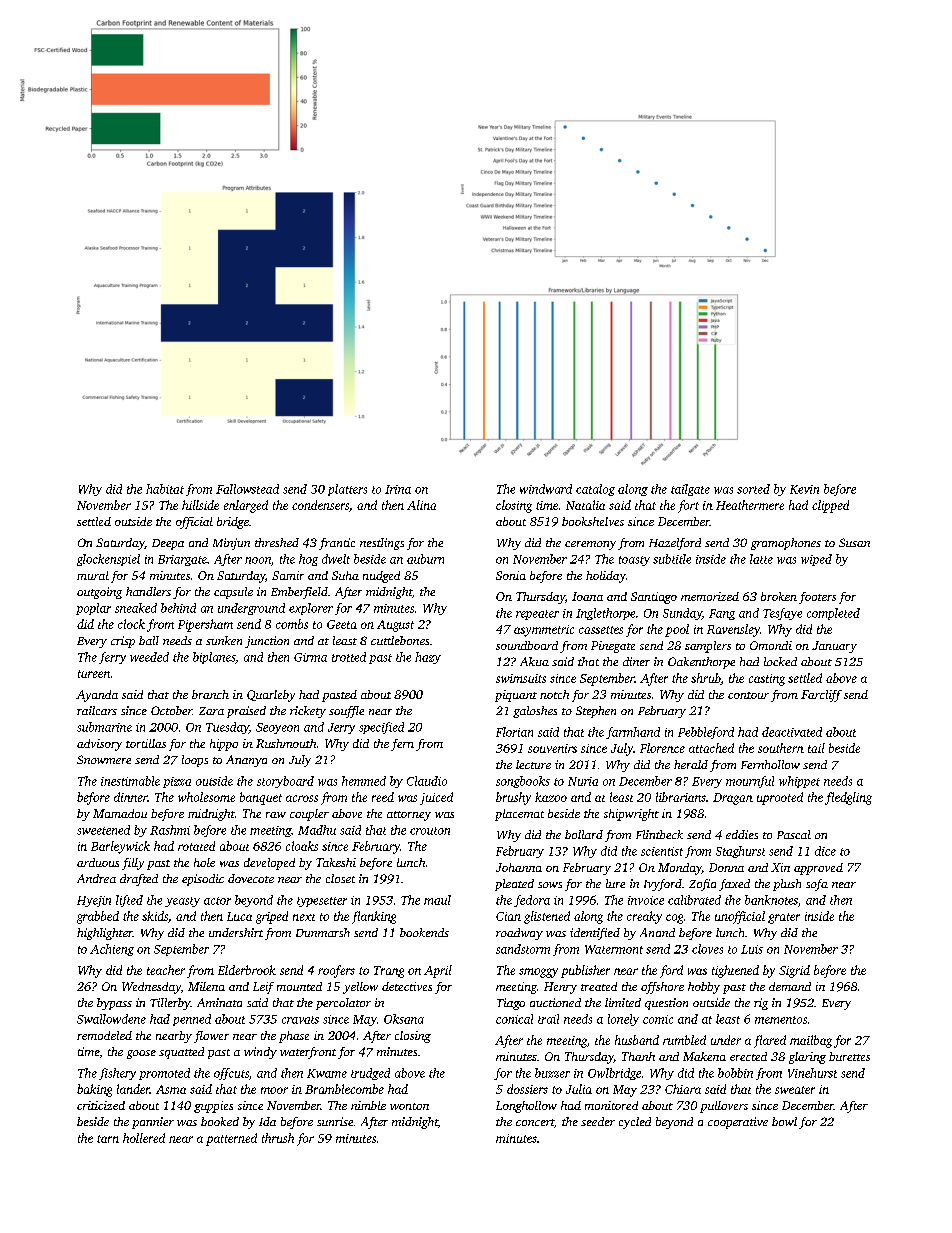 The height and width of the image is (1233, 952). What do you see at coordinates (269, 864) in the image?
I see `developed` at bounding box center [269, 864].
